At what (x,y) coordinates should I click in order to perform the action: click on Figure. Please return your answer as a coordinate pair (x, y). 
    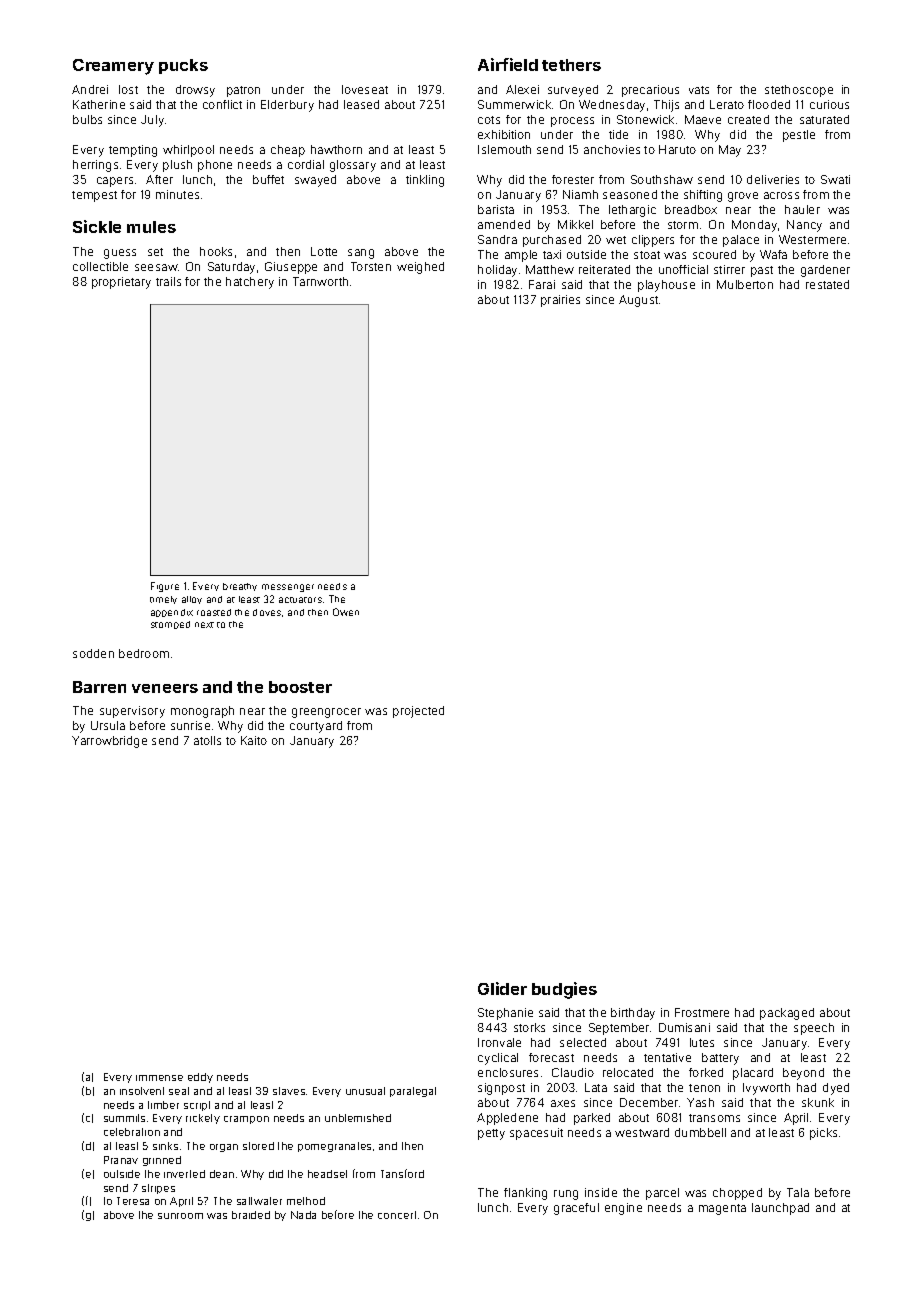
    Looking at the image, I should click on (165, 587).
